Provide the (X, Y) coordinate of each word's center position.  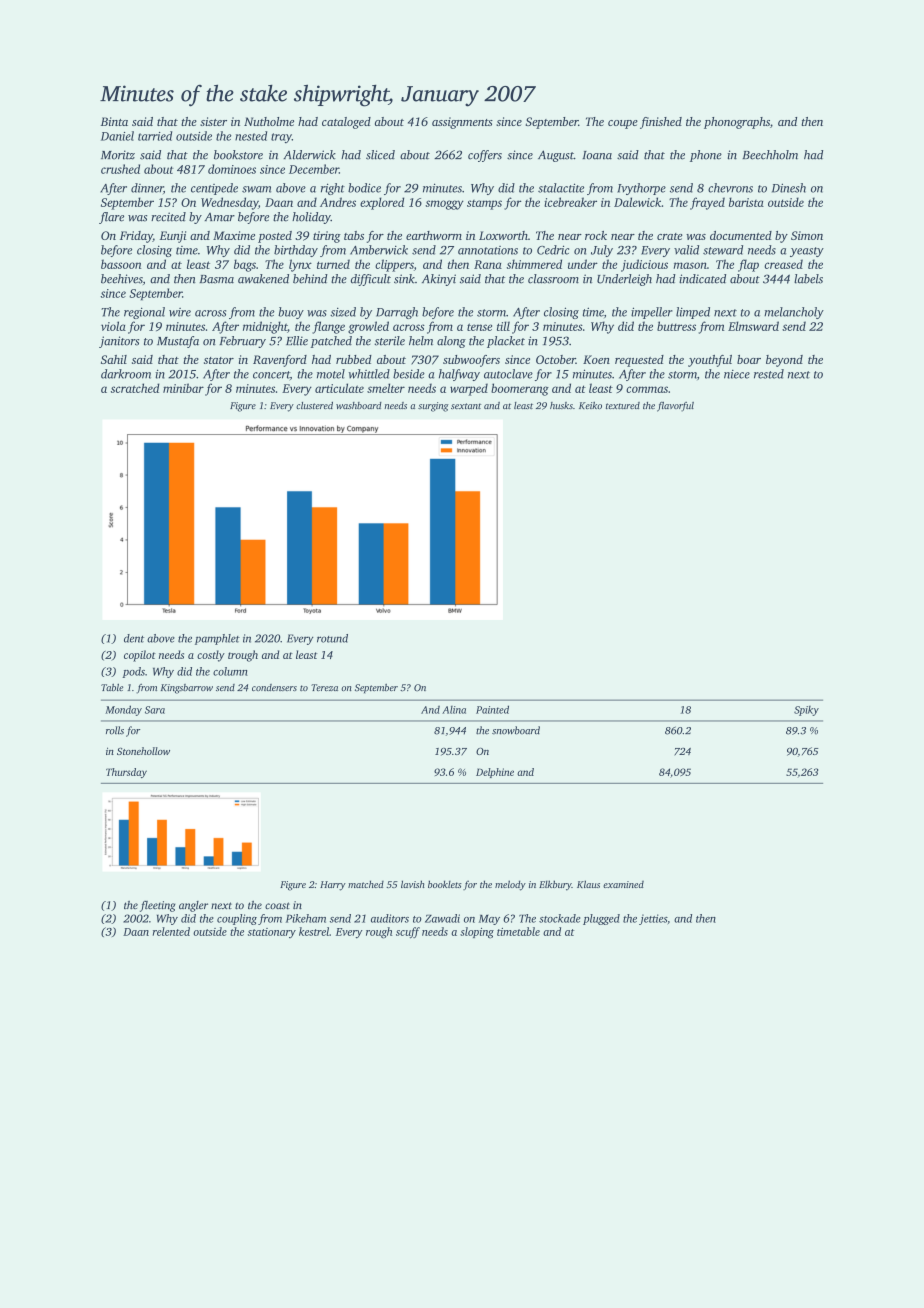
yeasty (807, 252)
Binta (114, 121)
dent (134, 638)
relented (171, 931)
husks (561, 405)
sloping (477, 933)
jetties (653, 919)
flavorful (675, 407)
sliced (380, 155)
